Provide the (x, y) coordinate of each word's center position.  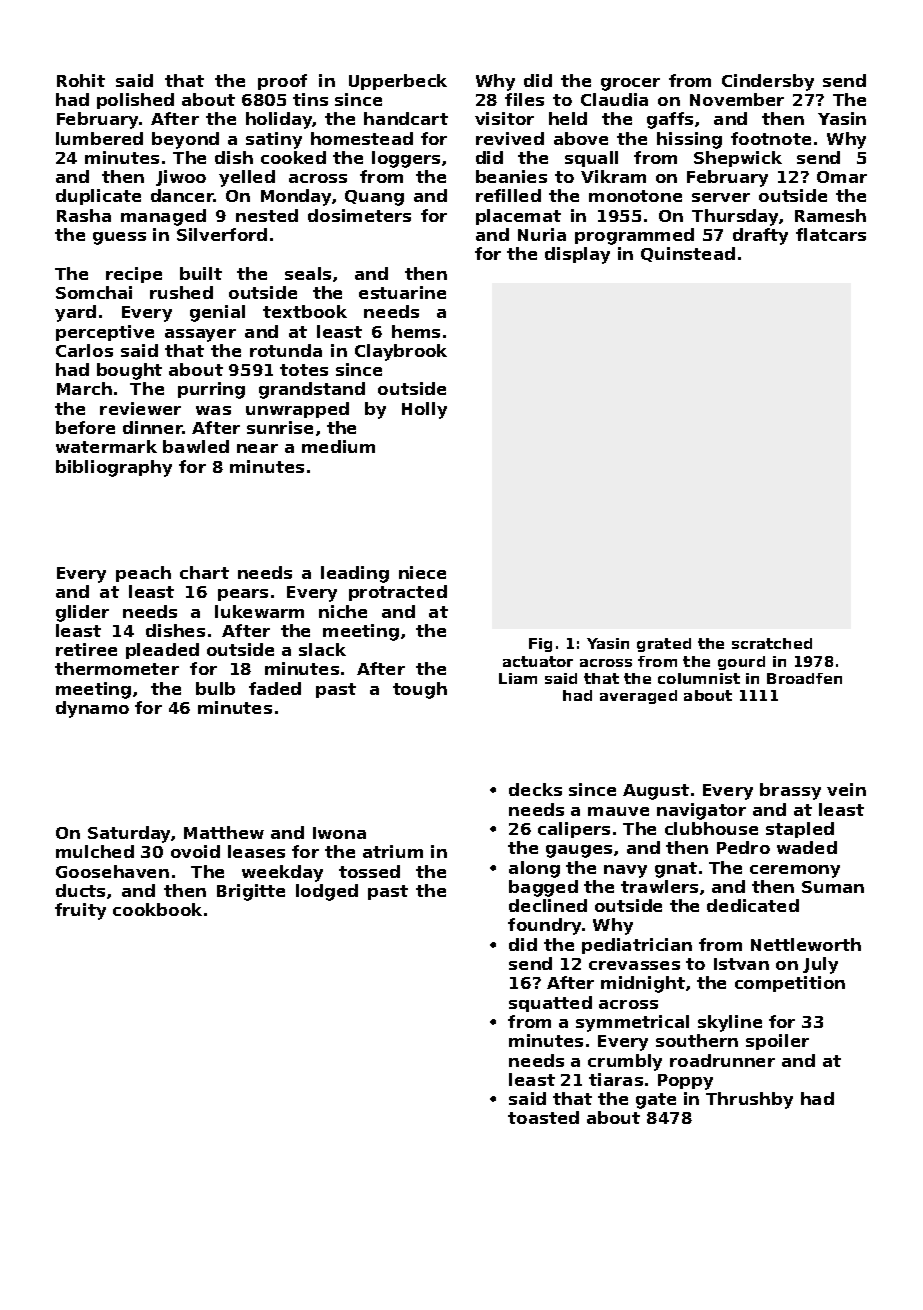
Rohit (81, 80)
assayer (200, 335)
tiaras (616, 1079)
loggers (406, 159)
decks (535, 789)
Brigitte (251, 892)
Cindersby (768, 82)
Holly (424, 410)
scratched (772, 643)
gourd (741, 663)
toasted (543, 1117)
